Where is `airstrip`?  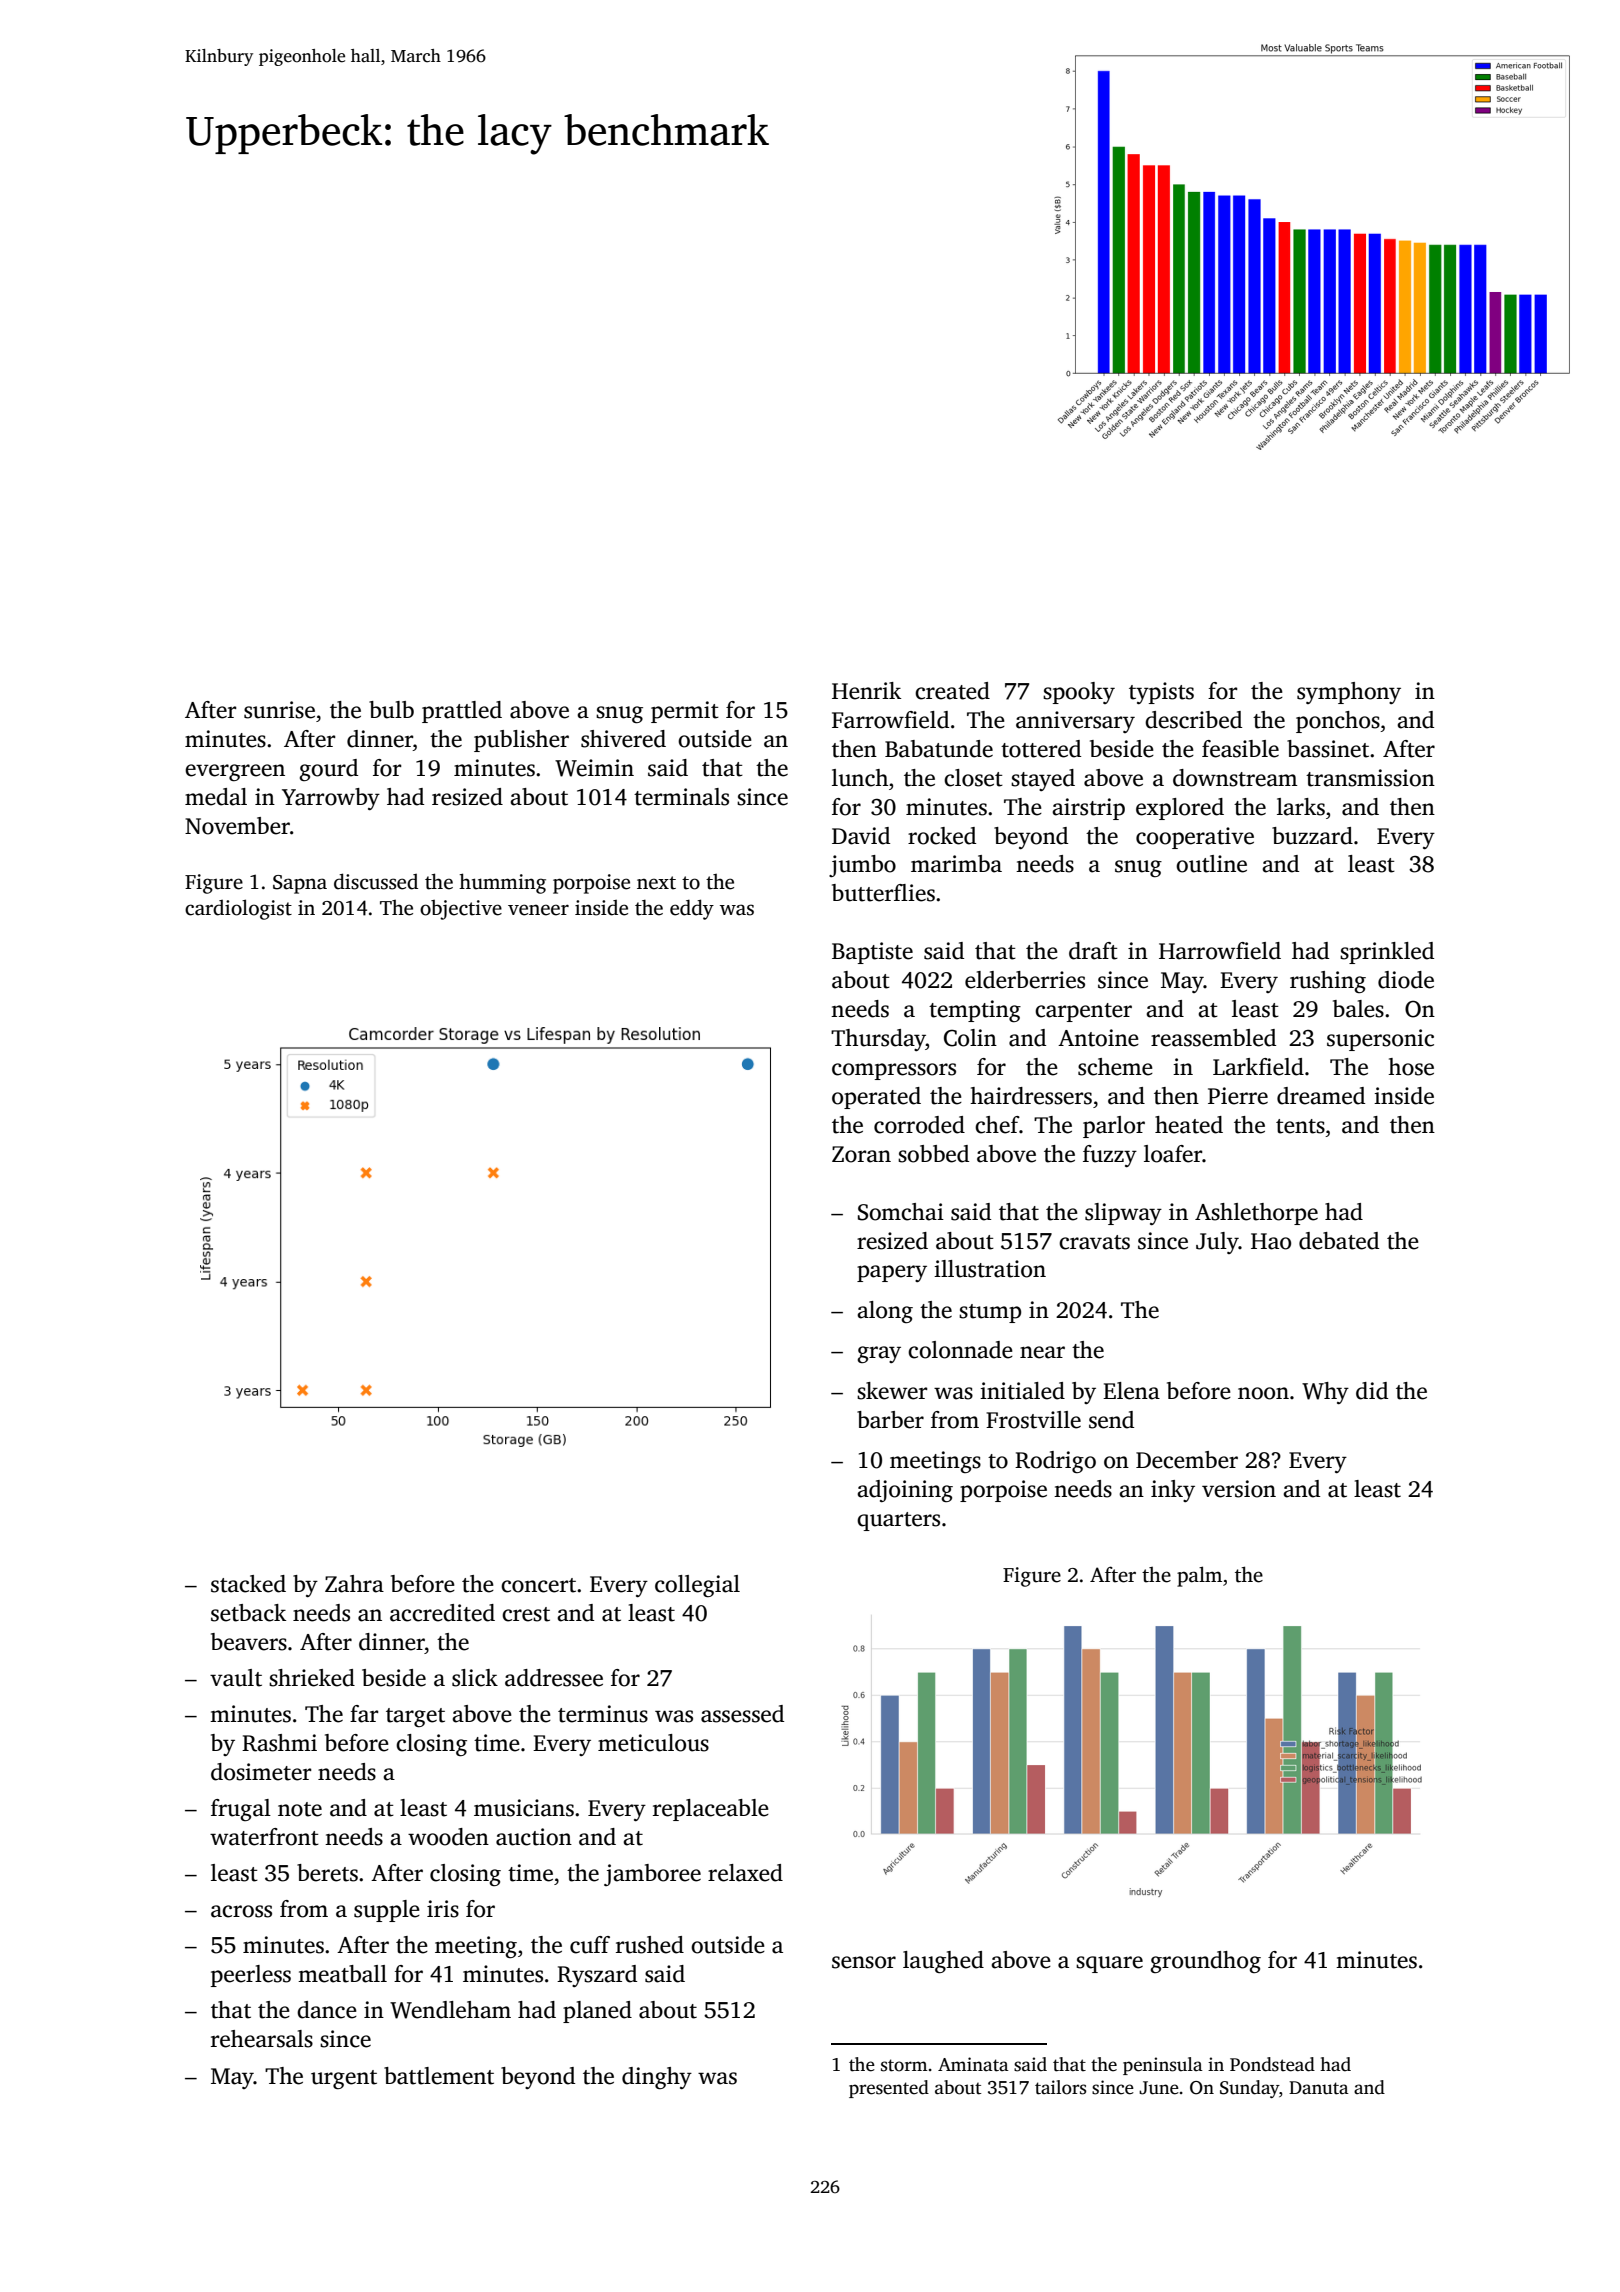
airstrip is located at coordinates (1088, 809).
